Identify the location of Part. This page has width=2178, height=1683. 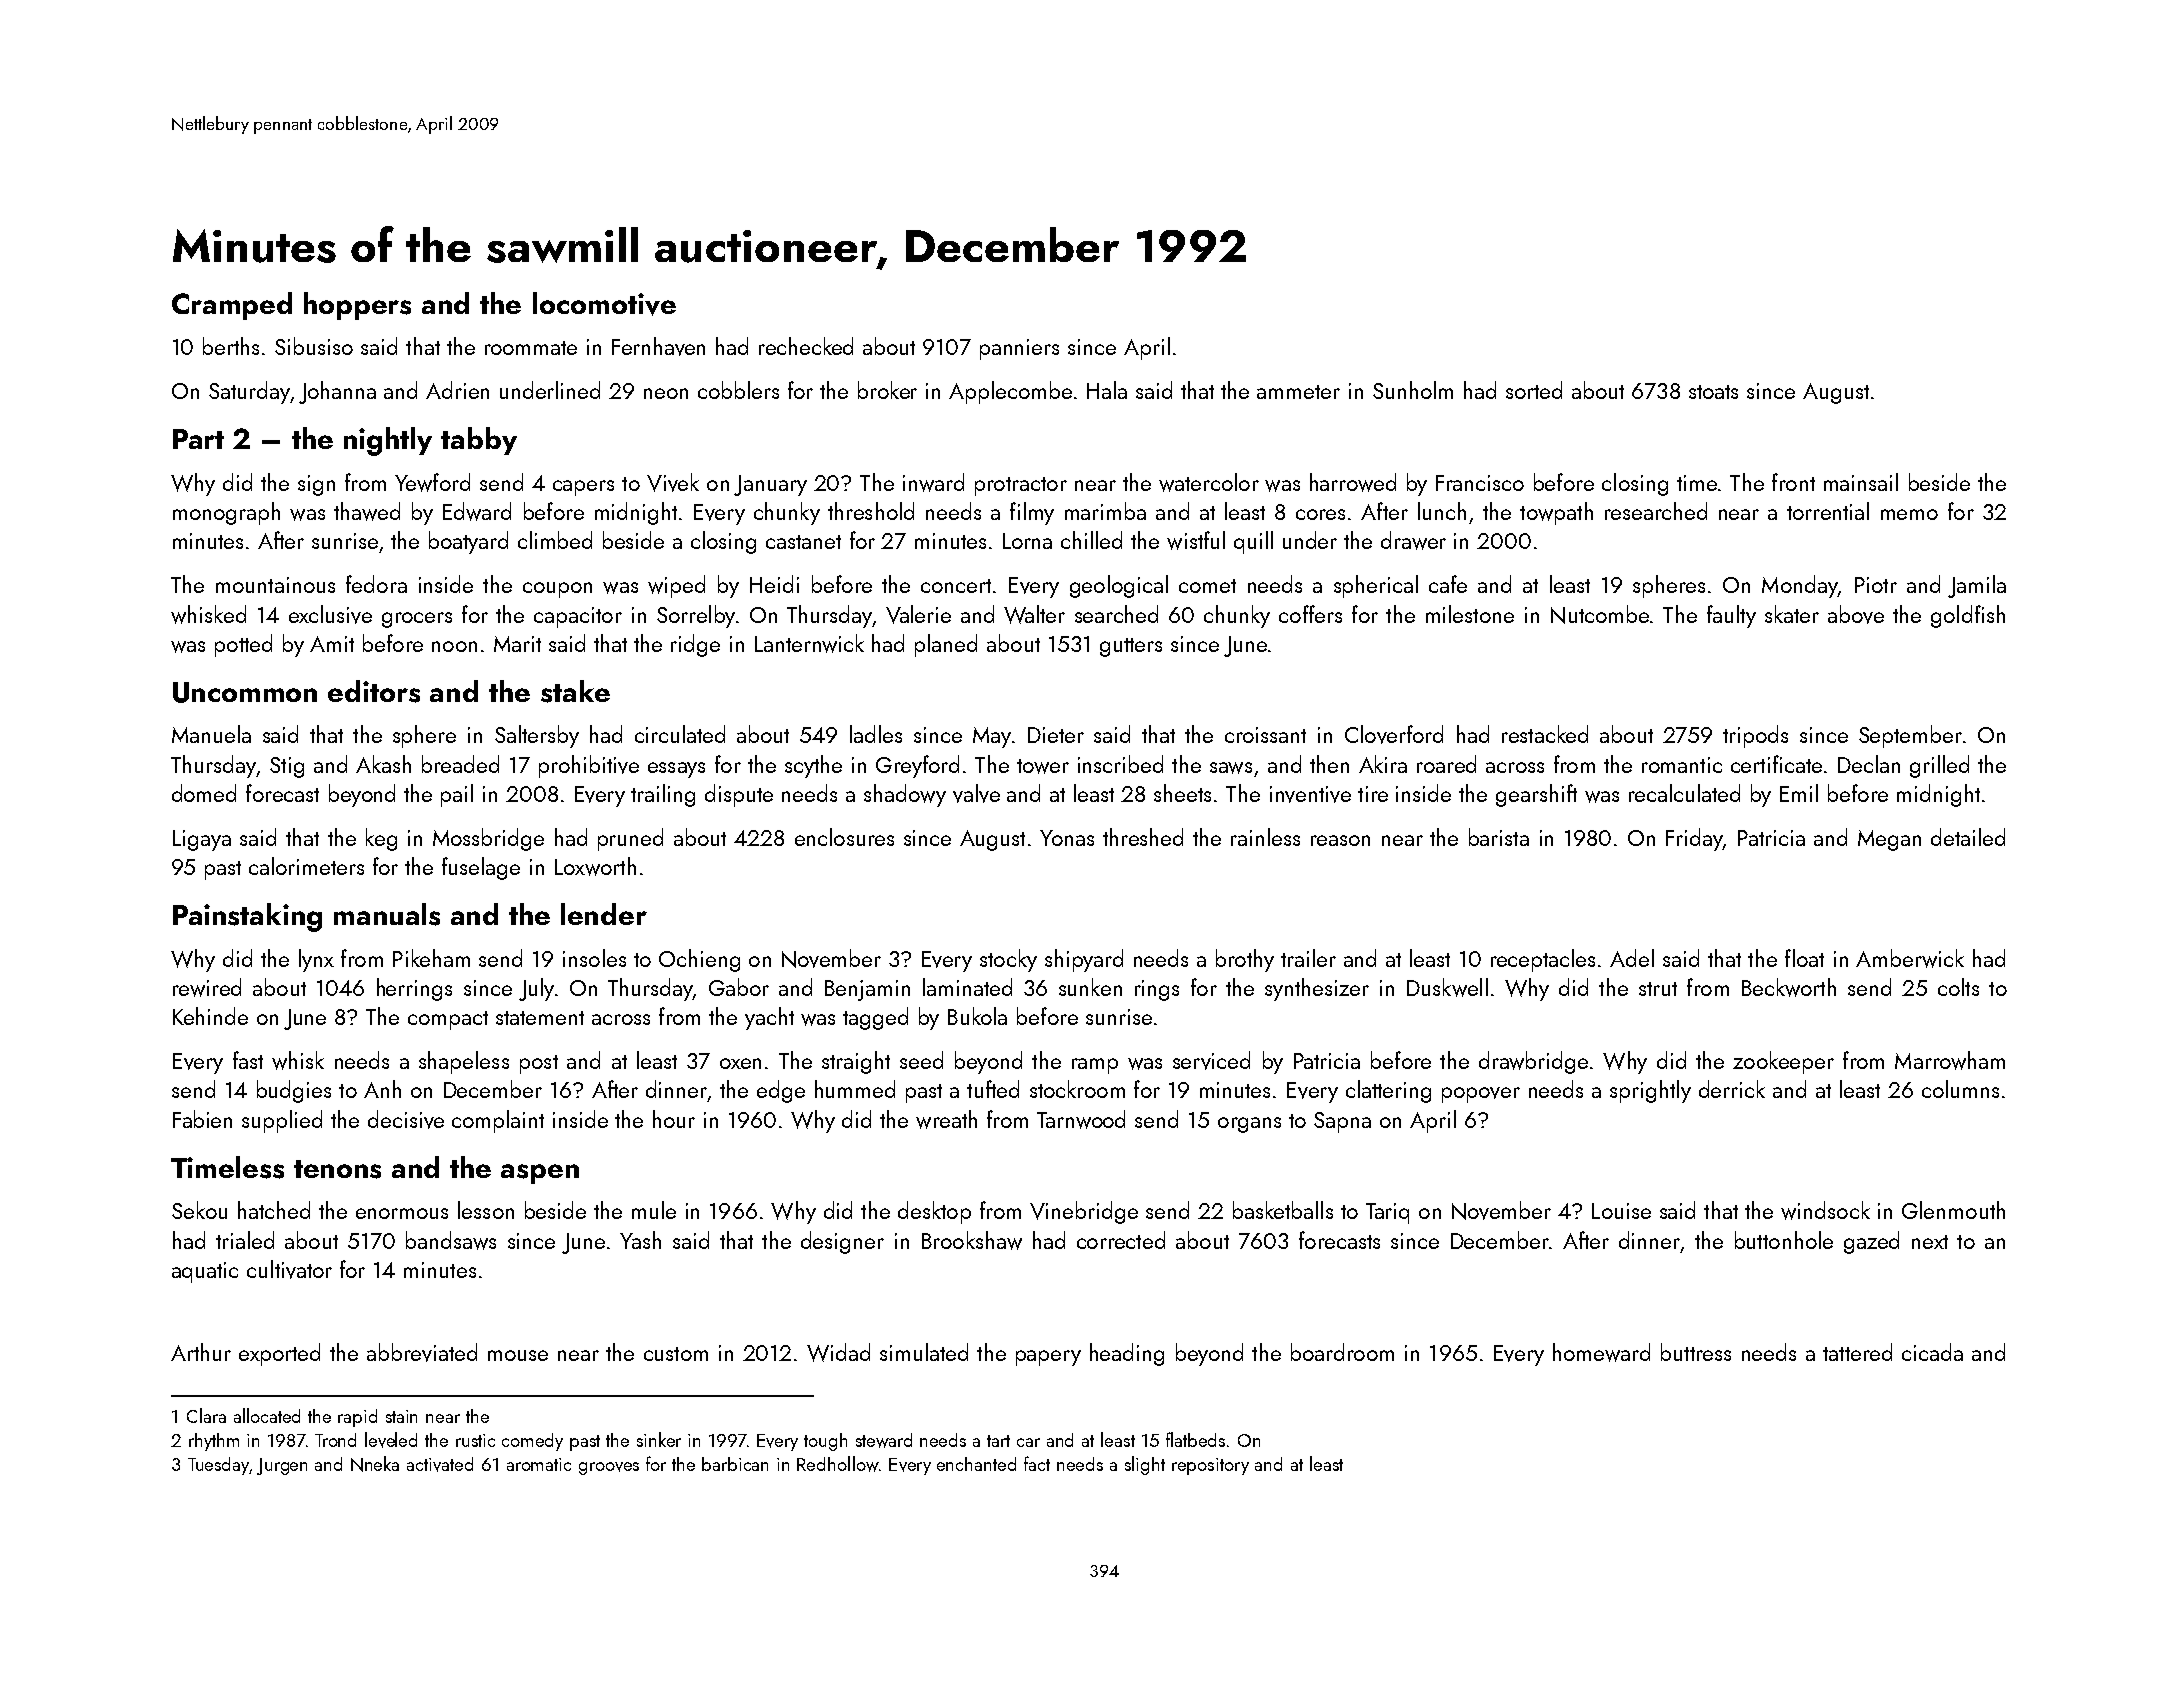
(198, 439).
